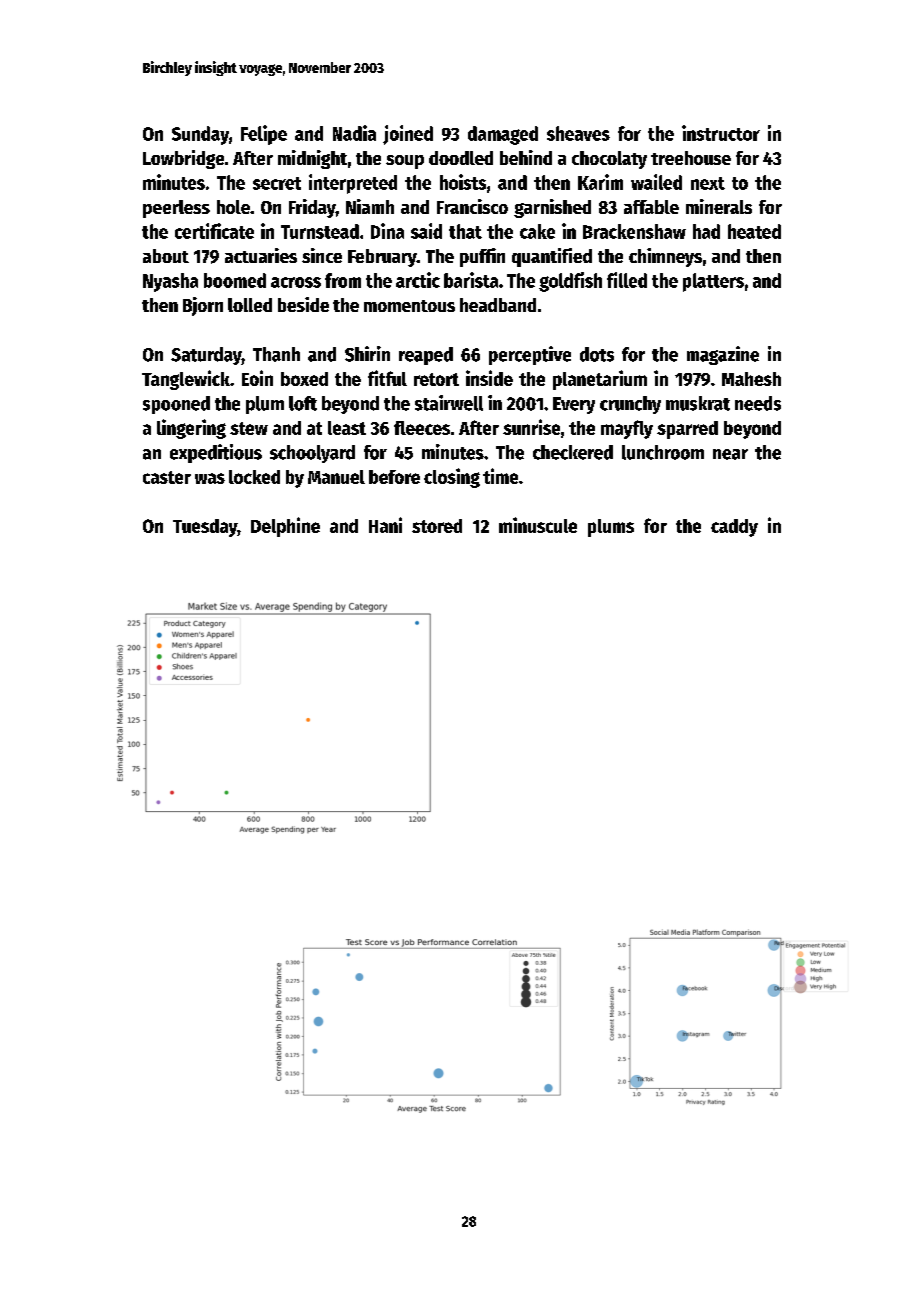 Image resolution: width=924 pixels, height=1311 pixels. Describe the element at coordinates (264, 135) in the screenshot. I see `Felipe` at that location.
